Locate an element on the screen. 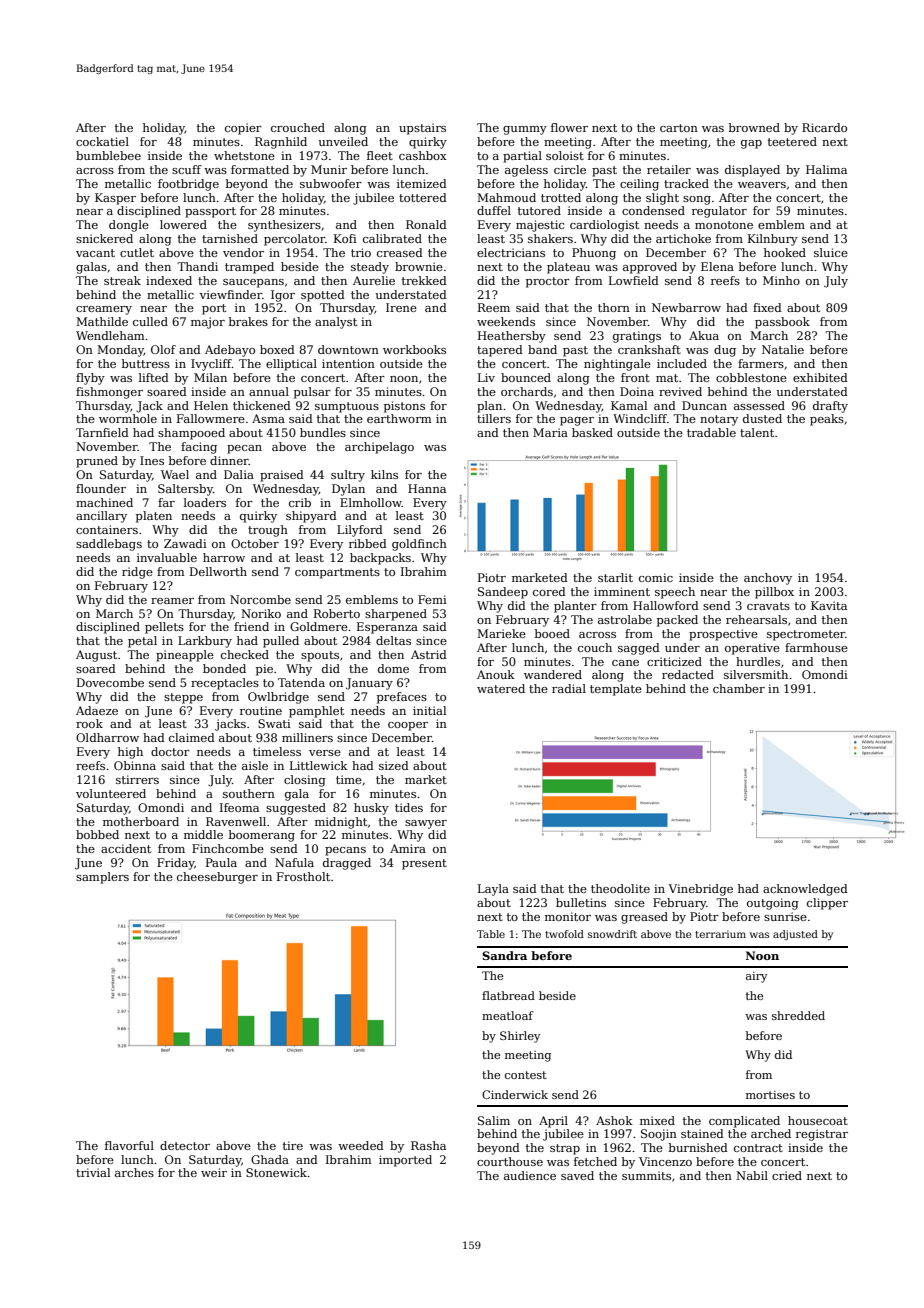 The width and height of the screenshot is (924, 1308). upstairs is located at coordinates (422, 129).
